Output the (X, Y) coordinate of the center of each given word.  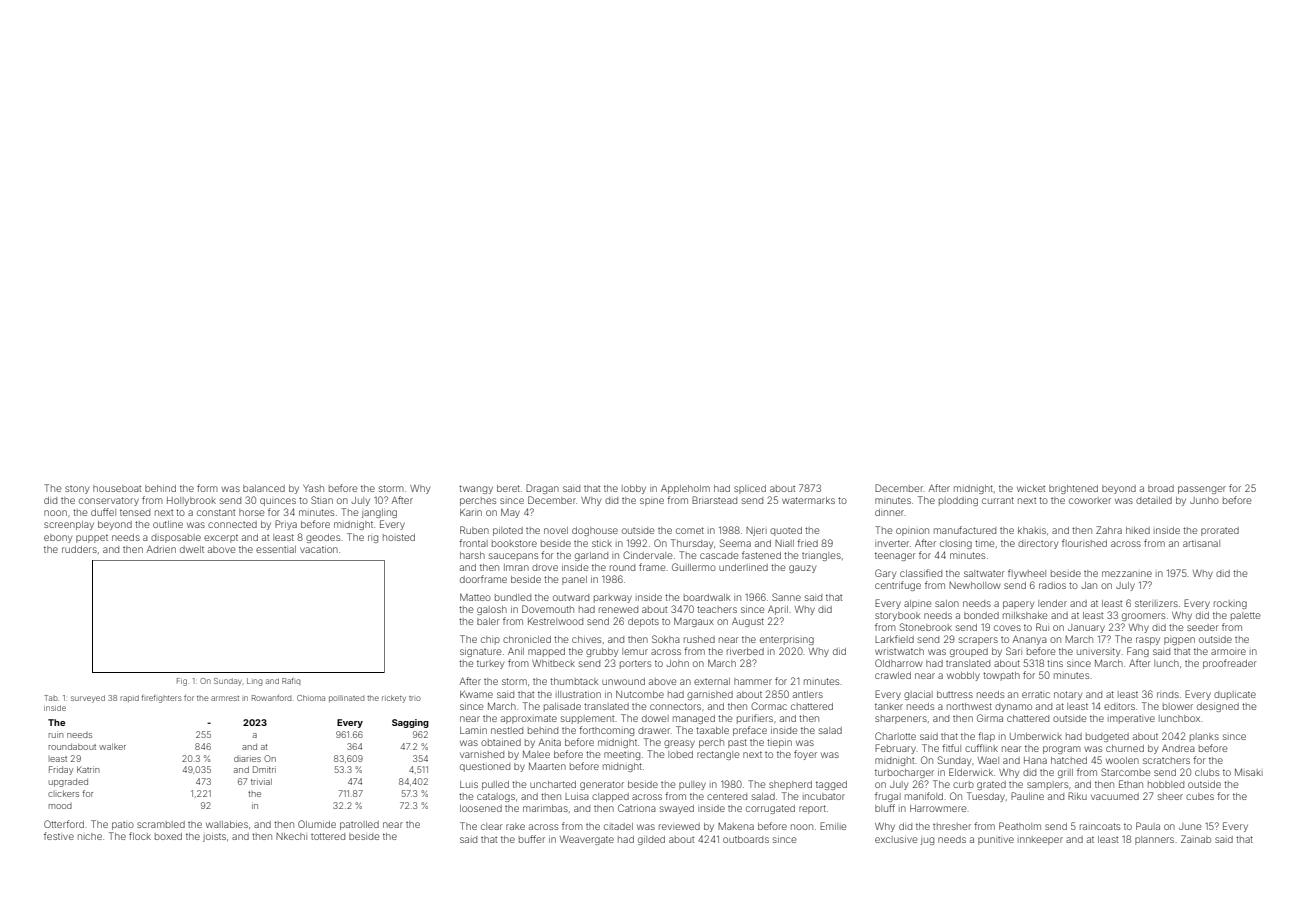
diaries (247, 758)
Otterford (64, 824)
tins (1055, 663)
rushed (699, 639)
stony (77, 490)
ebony (58, 538)
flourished (1084, 543)
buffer (532, 839)
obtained (501, 742)
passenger (1202, 490)
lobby (634, 489)
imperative (1131, 720)
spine (652, 502)
